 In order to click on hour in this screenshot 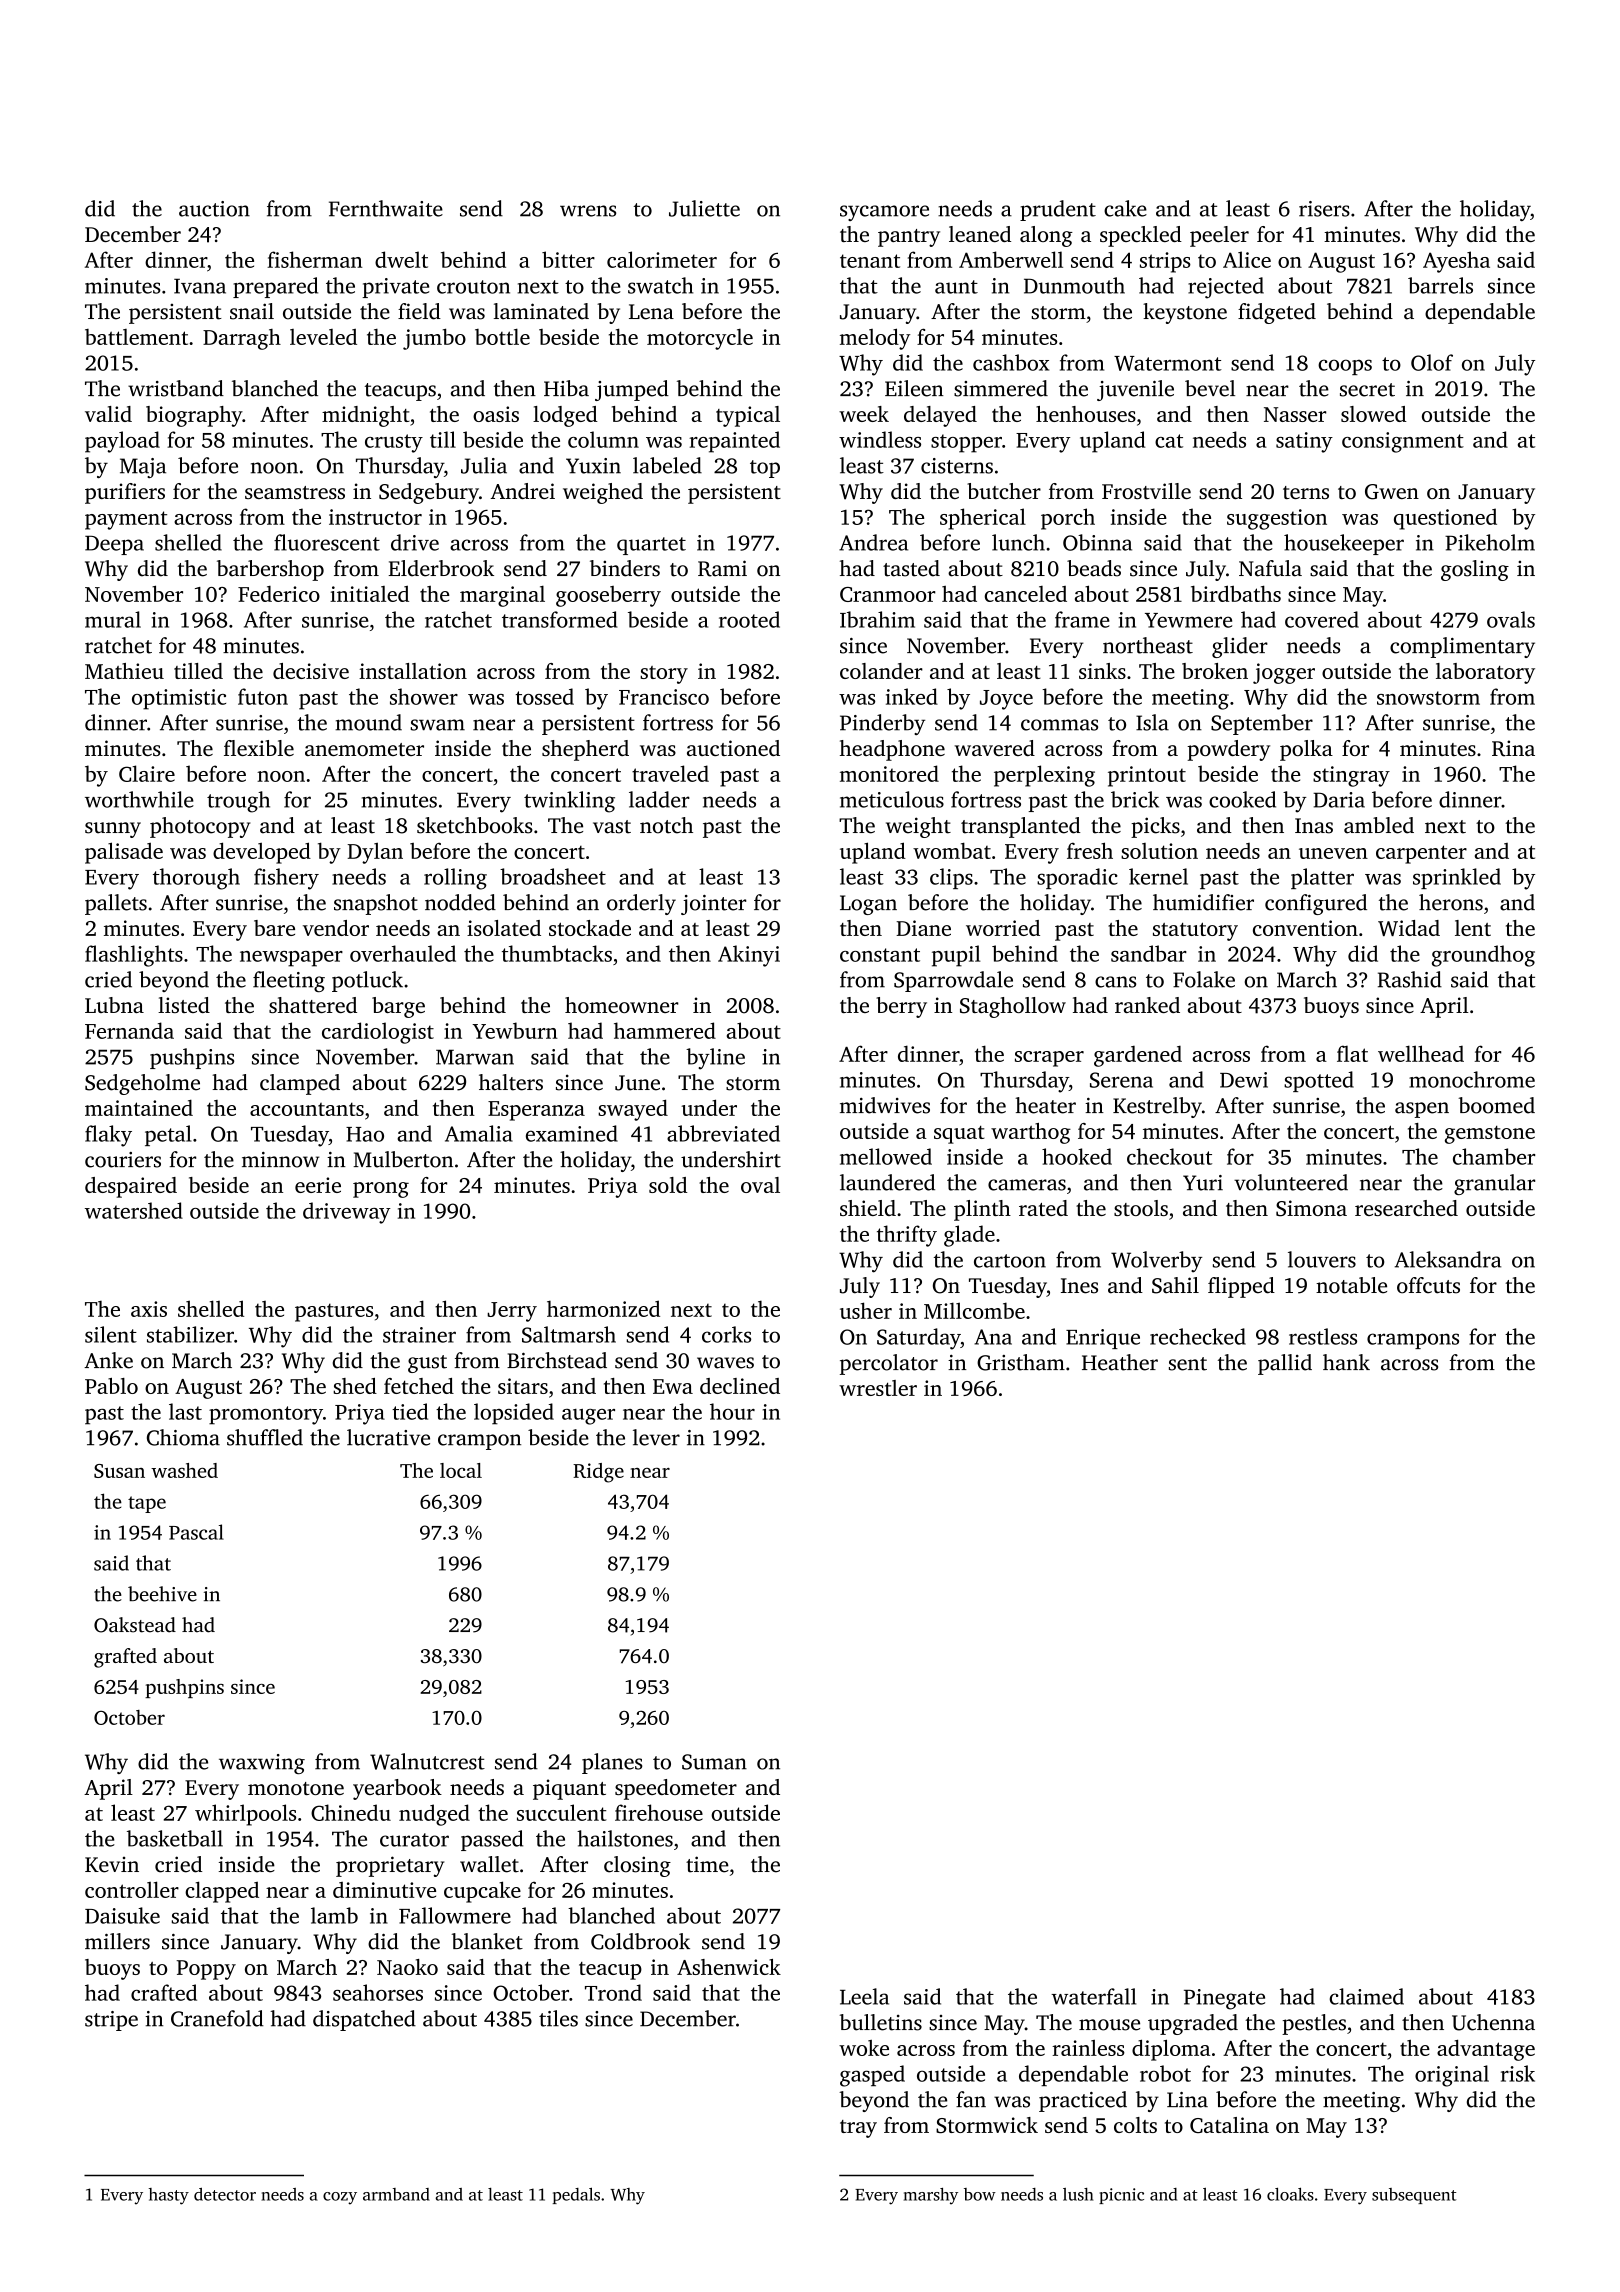, I will do `click(732, 1411)`.
